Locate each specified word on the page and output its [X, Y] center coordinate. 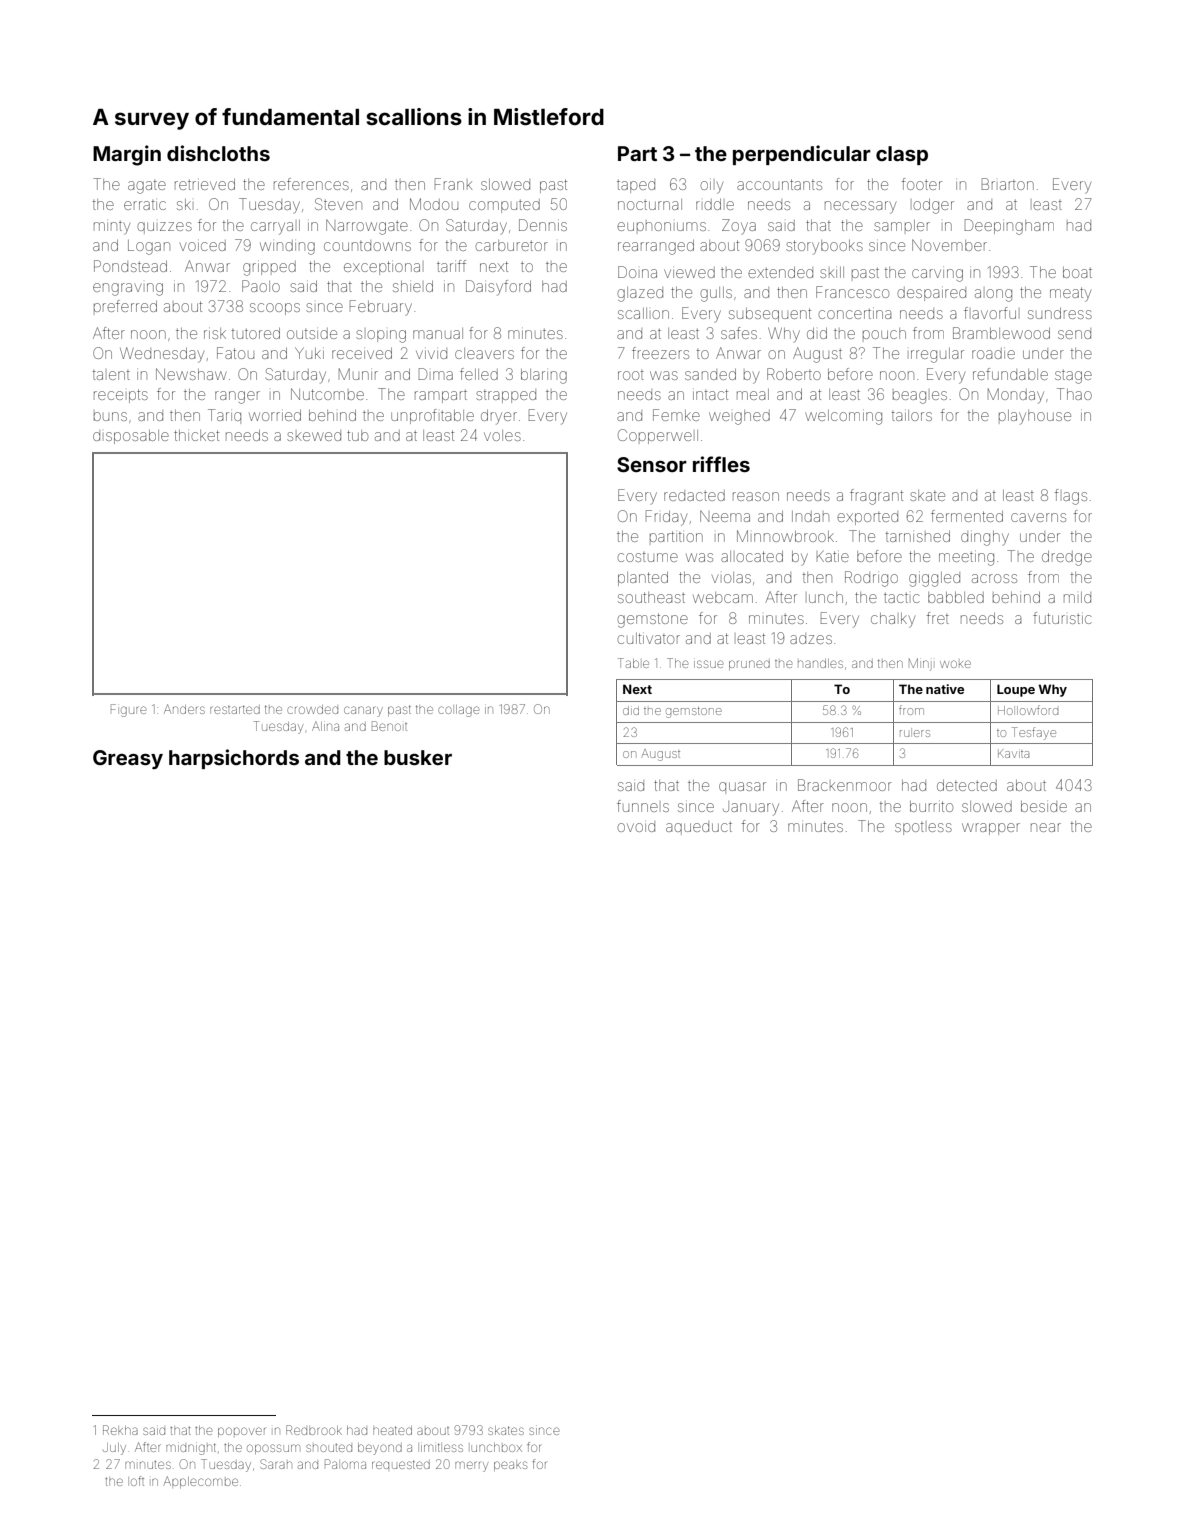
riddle [715, 204]
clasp [902, 155]
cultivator [649, 638]
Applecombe [200, 1482]
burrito [931, 806]
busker [418, 757]
